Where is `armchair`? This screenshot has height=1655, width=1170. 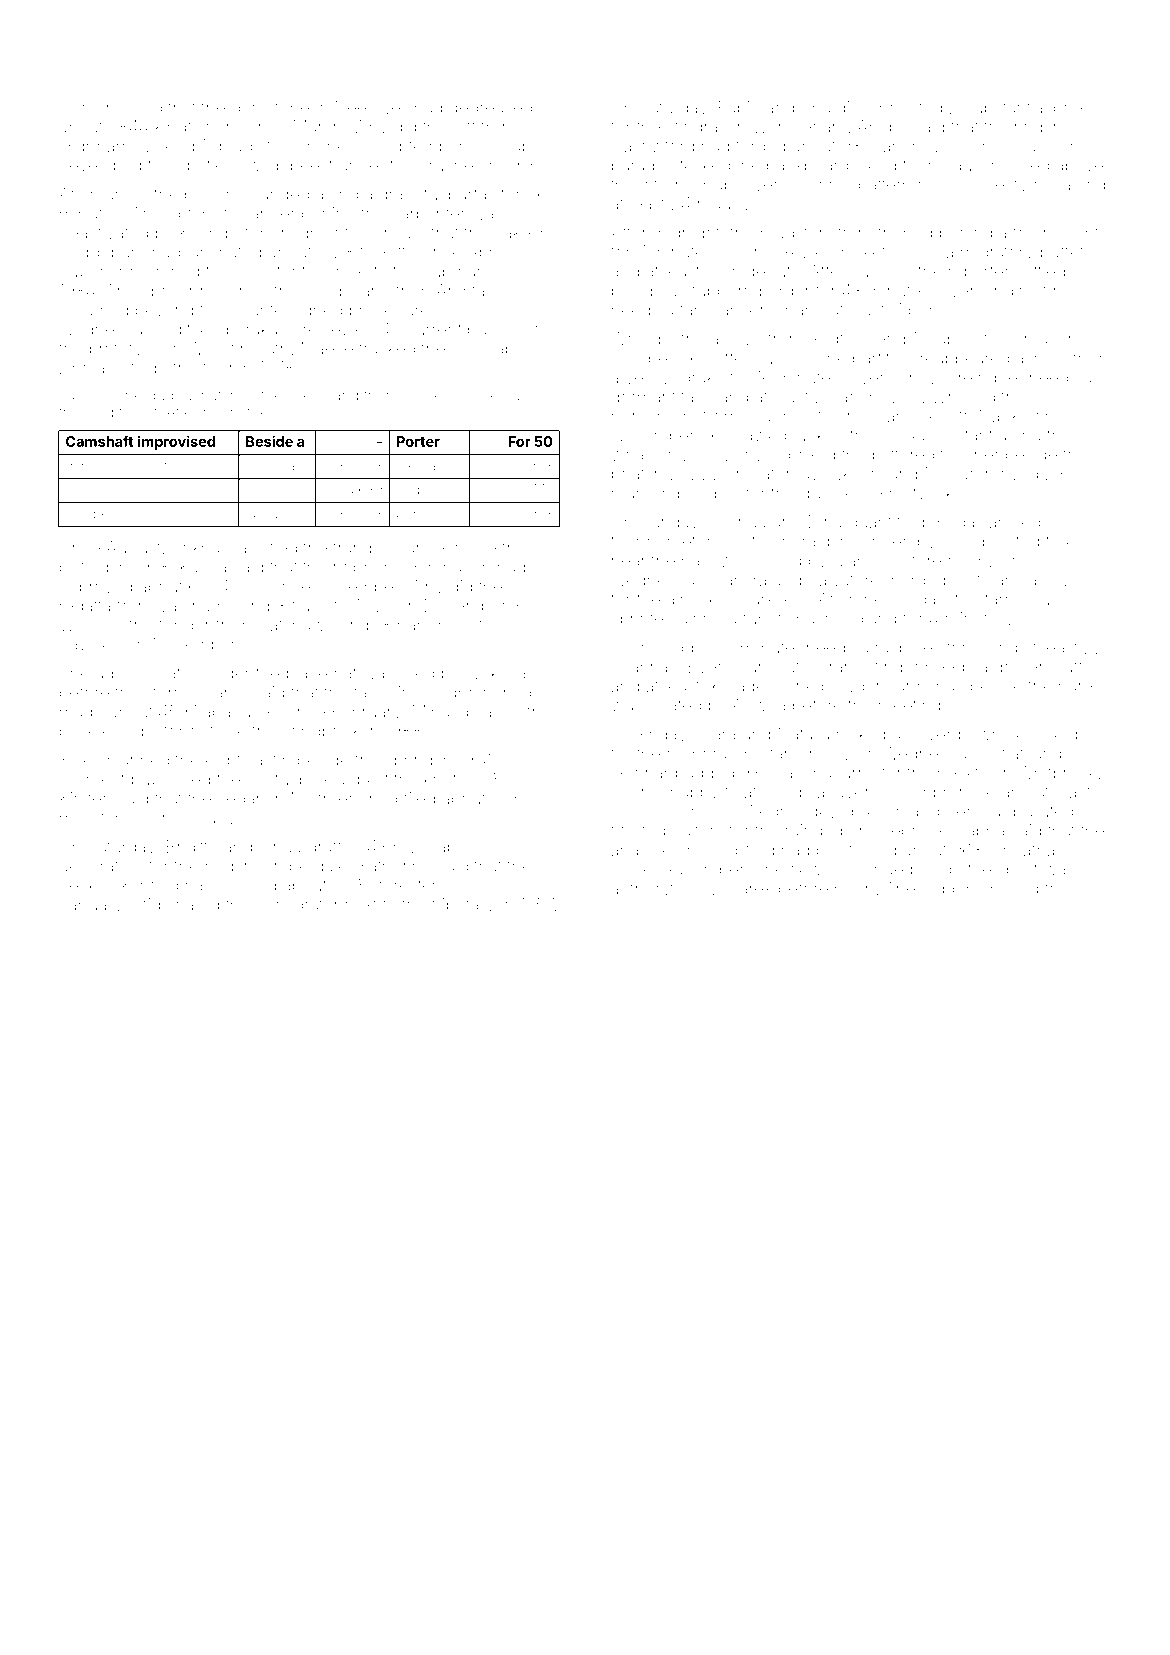 armchair is located at coordinates (930, 686).
